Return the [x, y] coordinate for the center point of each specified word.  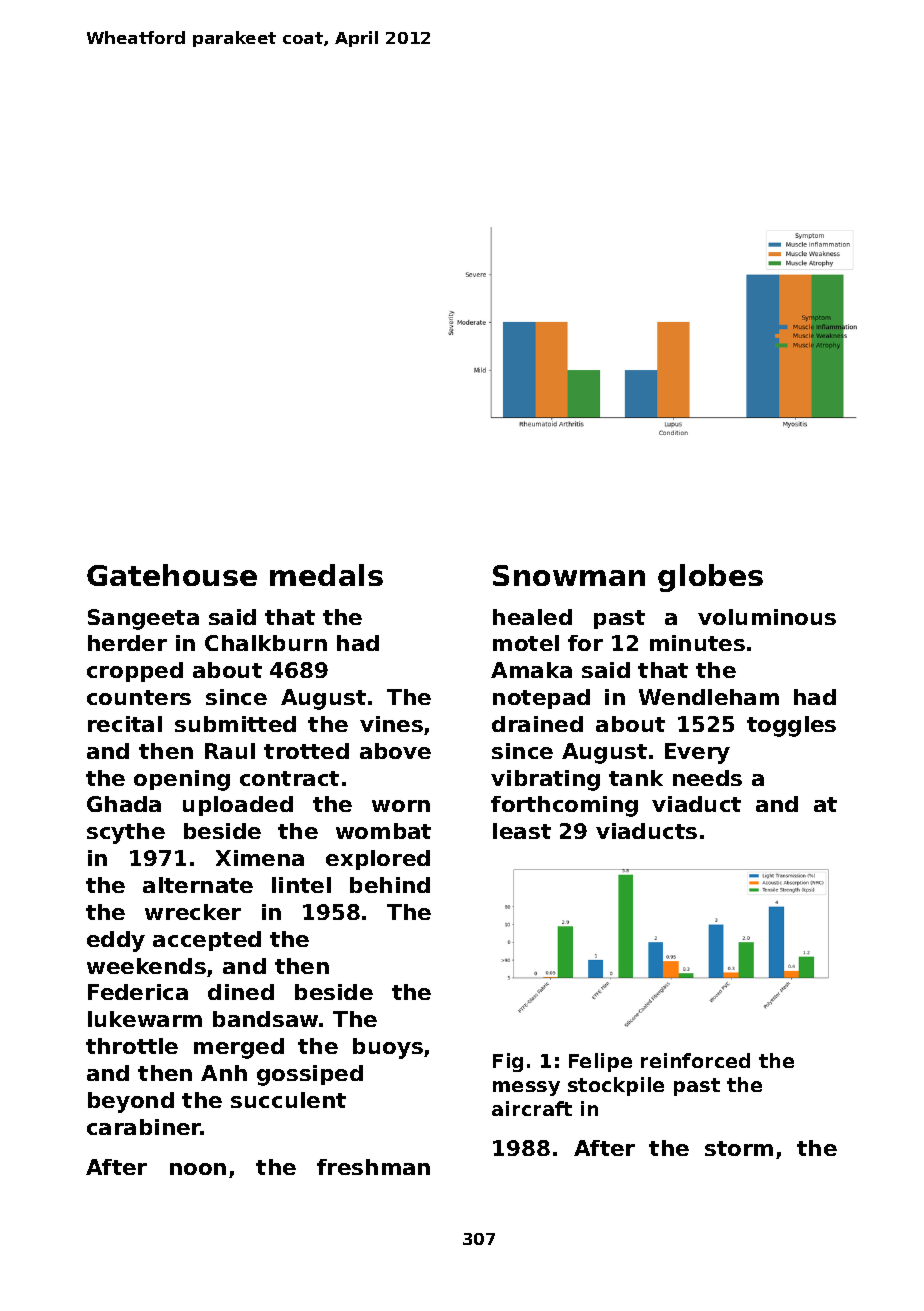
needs [707, 778]
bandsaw [265, 1019]
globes [710, 578]
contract [289, 778]
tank [636, 778]
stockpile [616, 1086]
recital [125, 724]
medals [326, 575]
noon [198, 1169]
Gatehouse [172, 575]
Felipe [600, 1062]
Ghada [124, 804]
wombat [383, 831]
